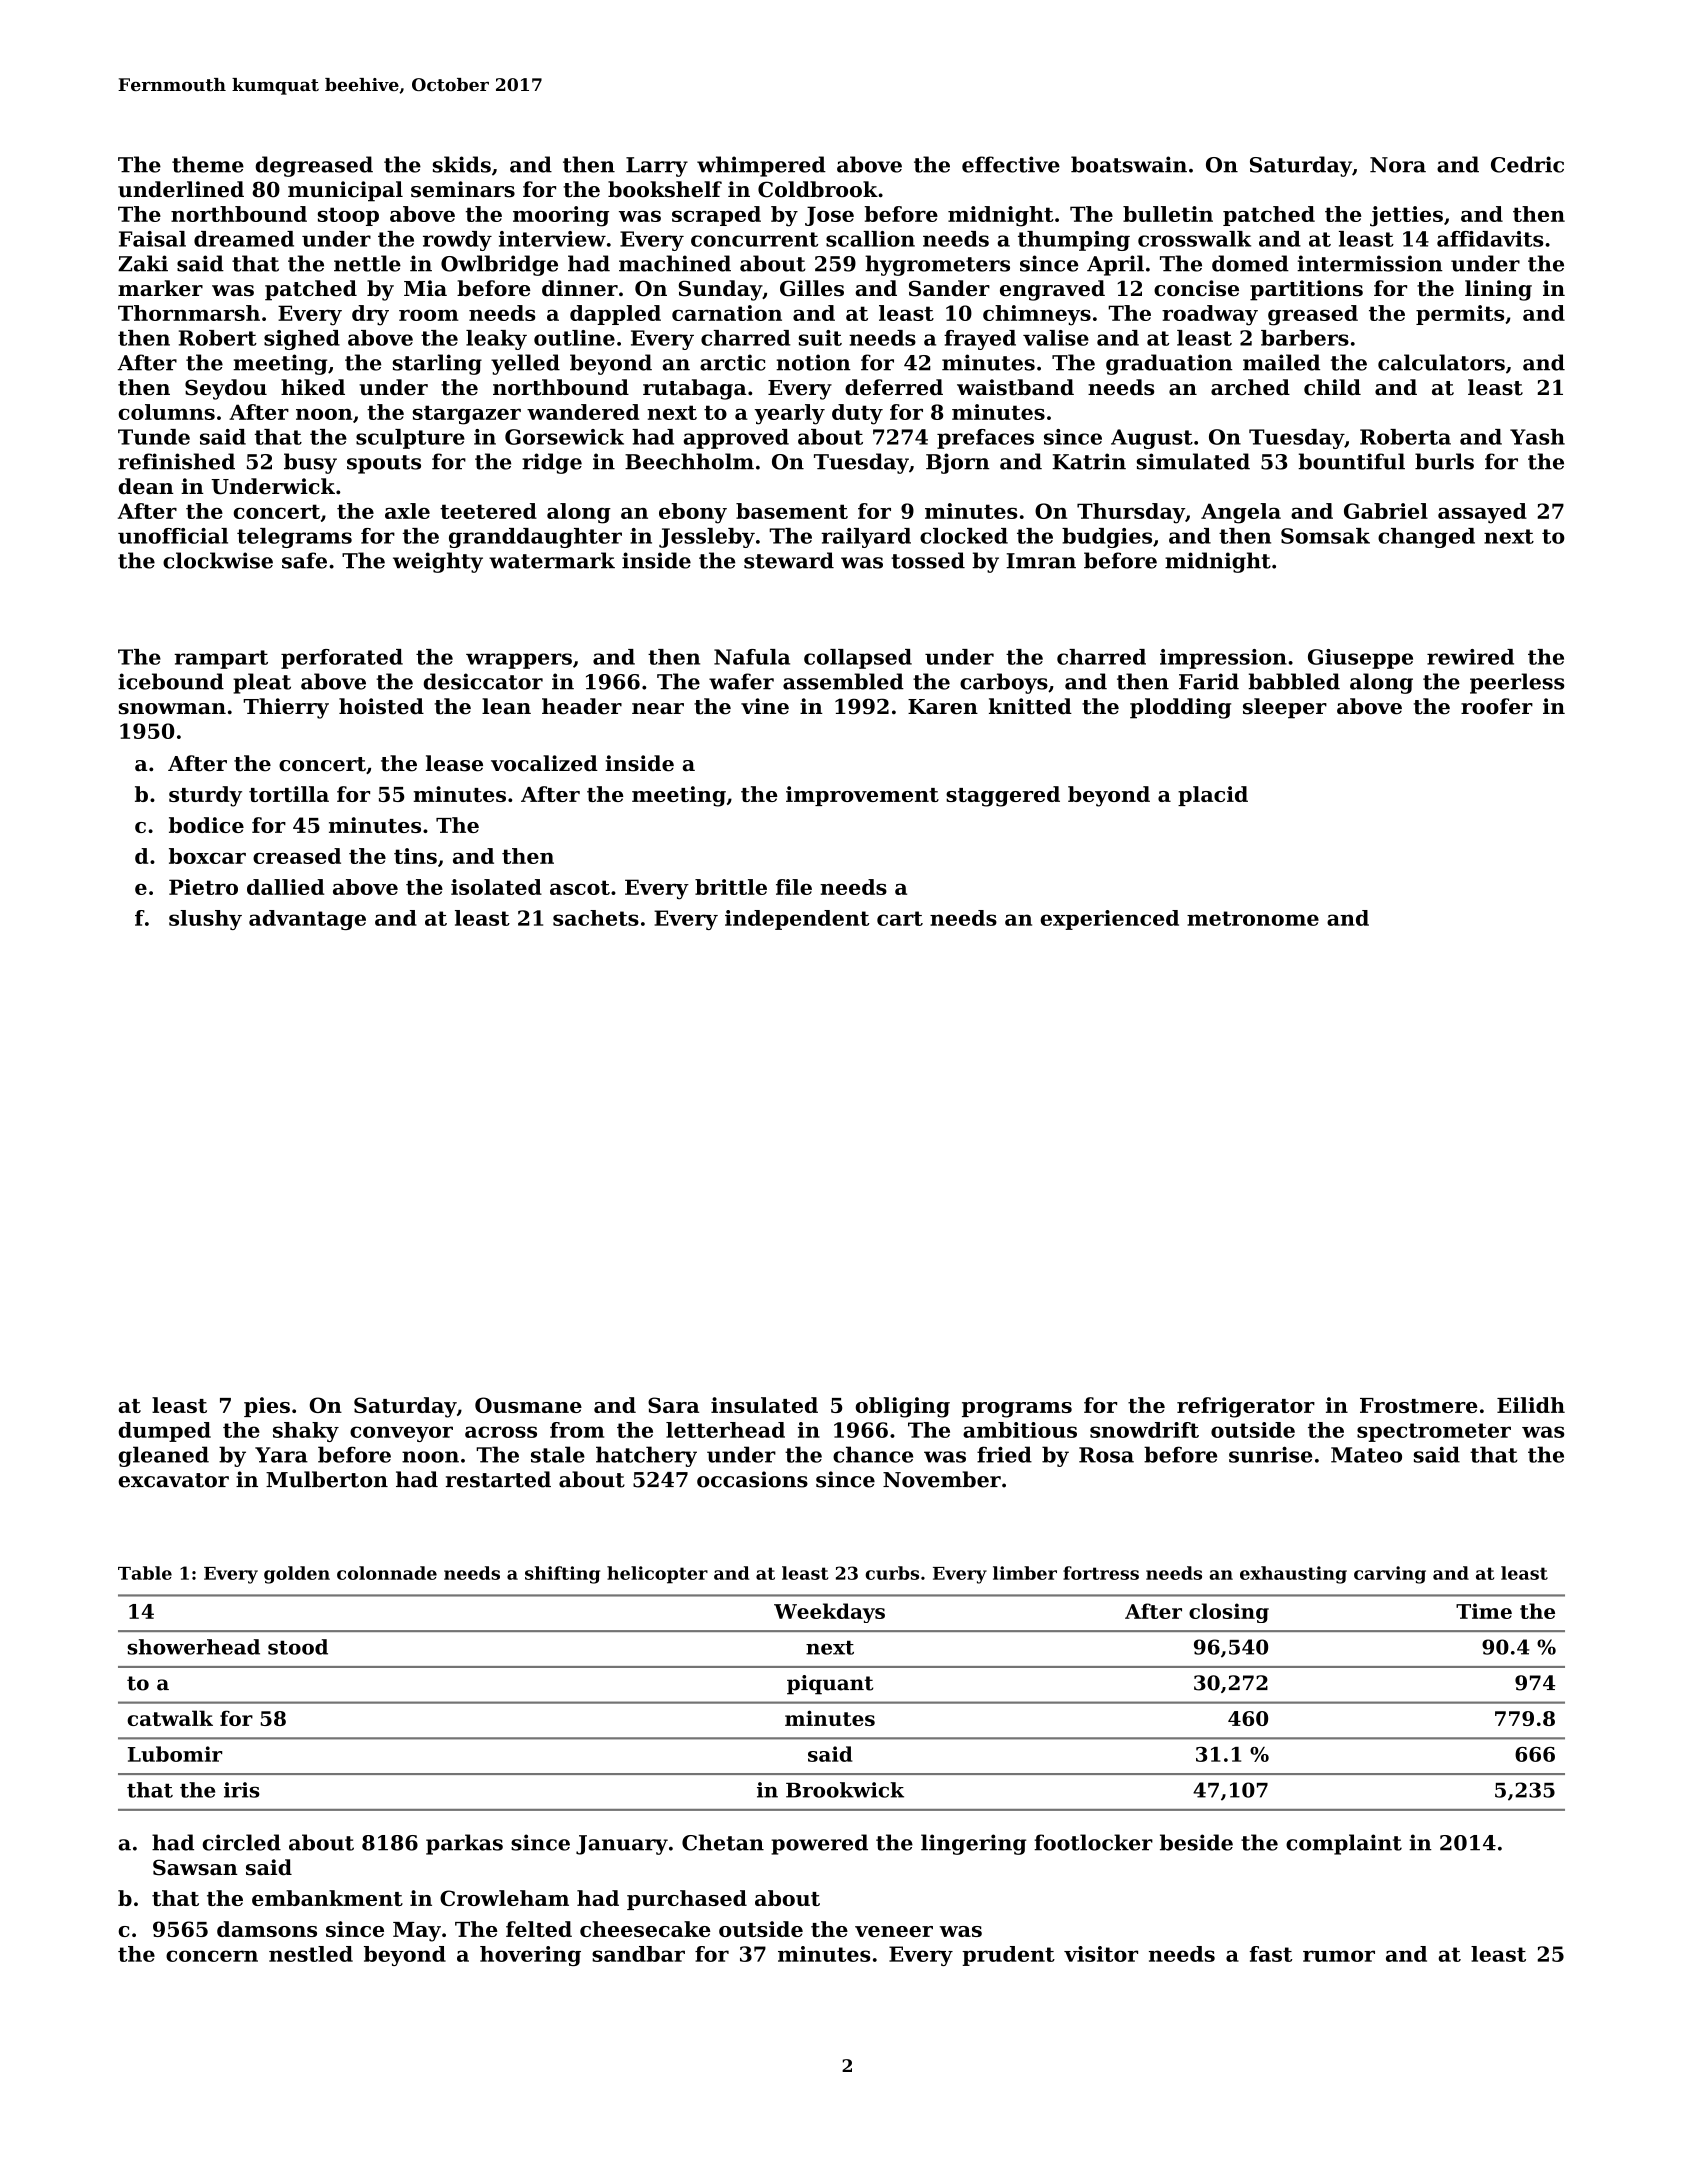  What do you see at coordinates (1527, 164) in the document?
I see `Cedric` at bounding box center [1527, 164].
